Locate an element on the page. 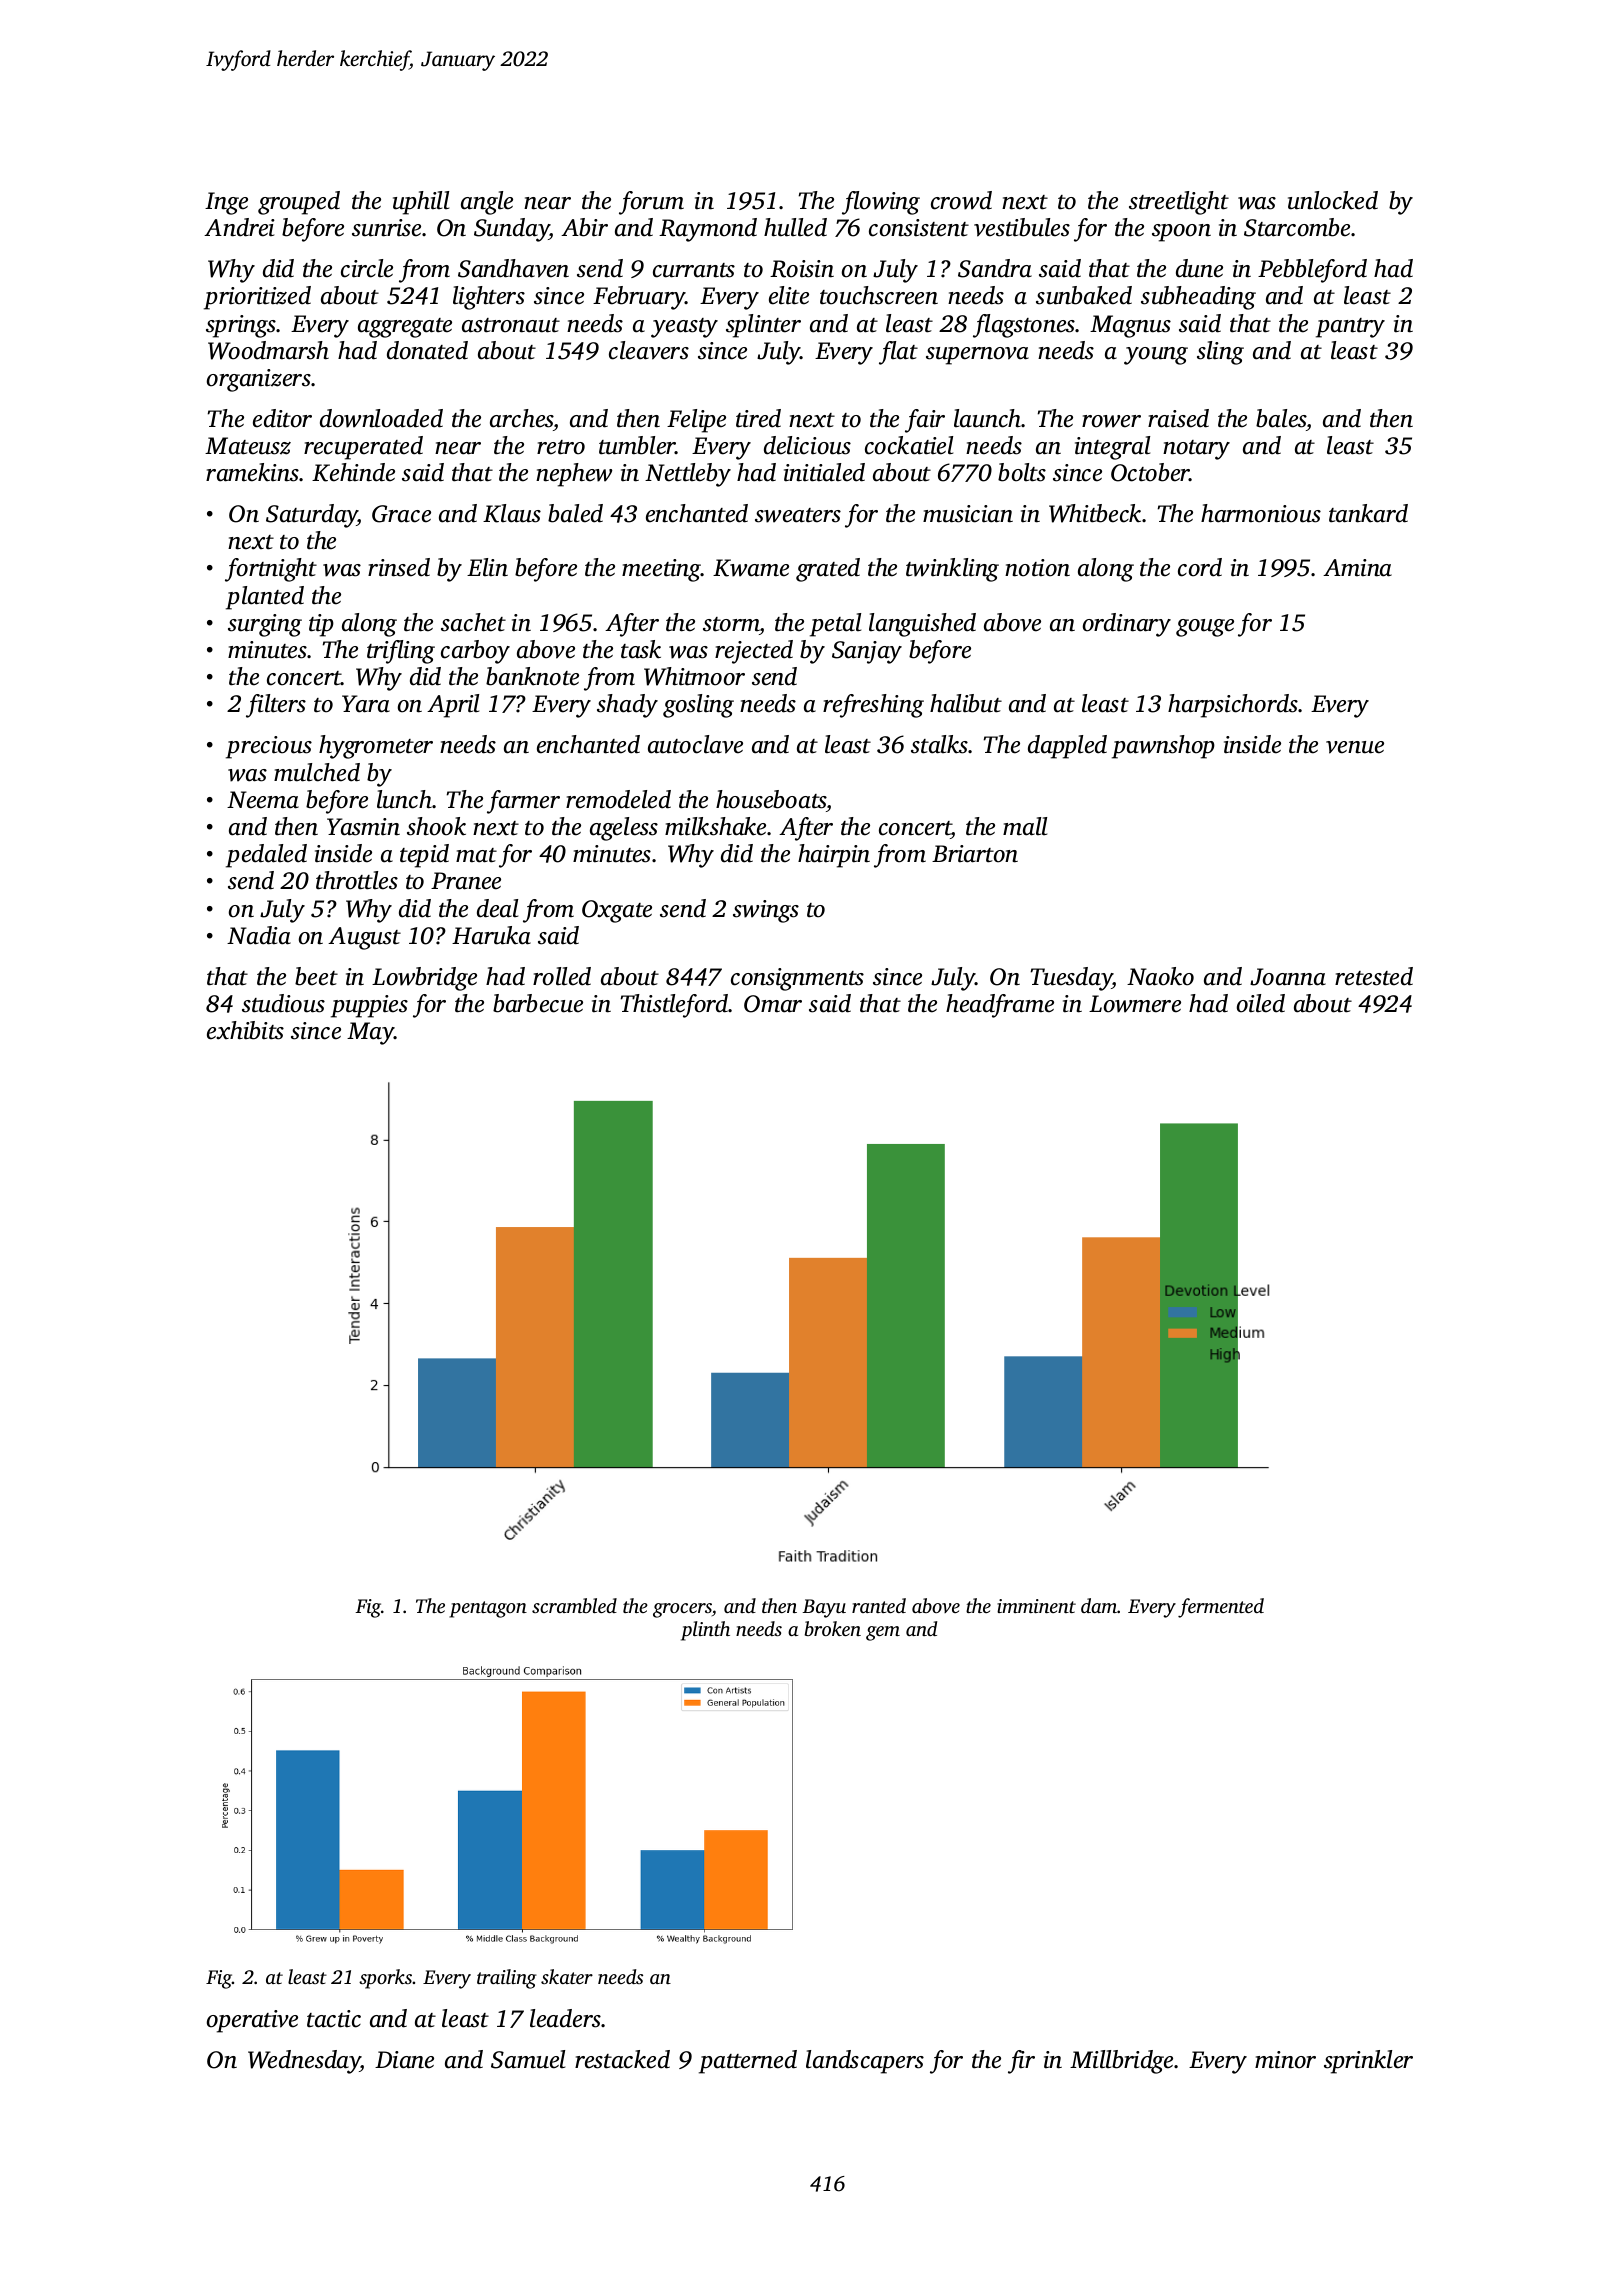  donated is located at coordinates (427, 350).
